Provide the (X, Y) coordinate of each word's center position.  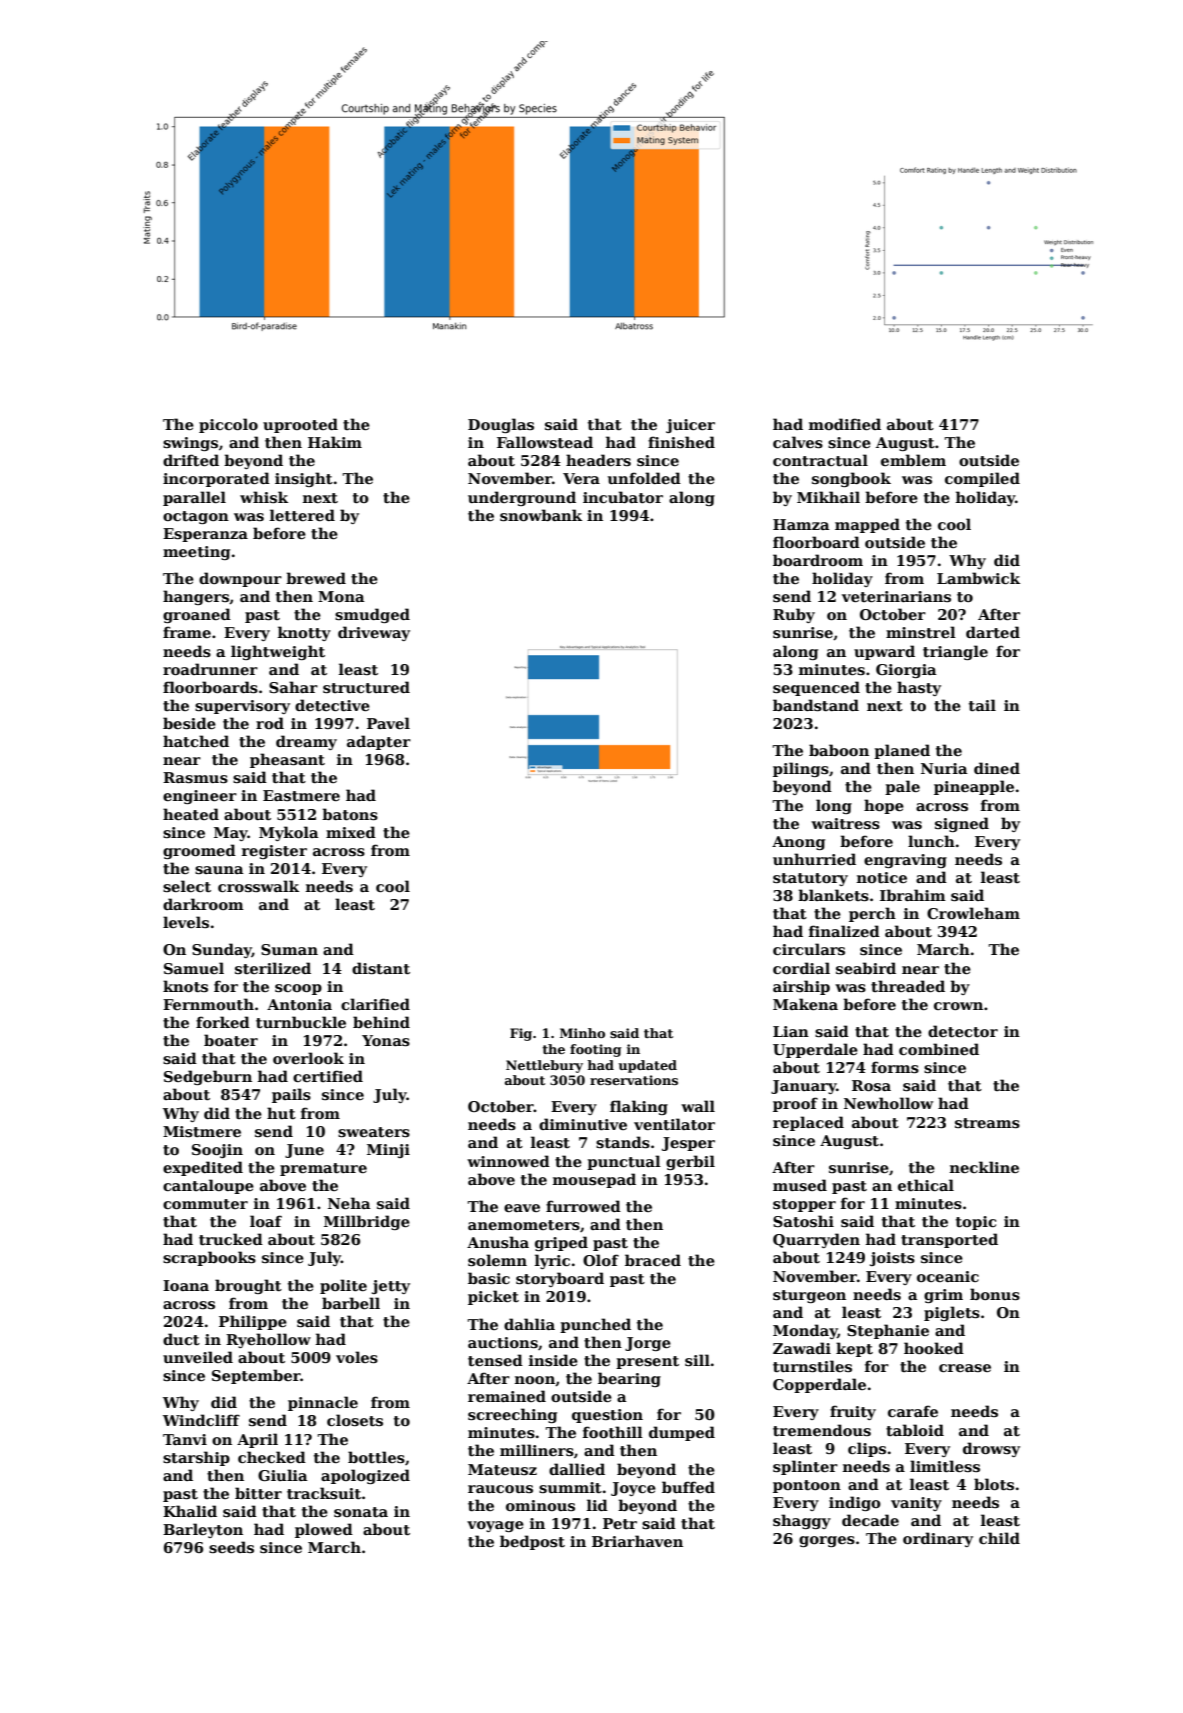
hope (884, 806)
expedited (203, 1168)
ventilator (674, 1124)
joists (892, 1259)
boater (231, 1040)
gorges (827, 1541)
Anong (798, 843)
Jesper (688, 1144)
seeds (231, 1547)
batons (350, 814)
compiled (982, 479)
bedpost (532, 1542)
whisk (264, 497)
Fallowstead (545, 442)
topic (976, 1223)
